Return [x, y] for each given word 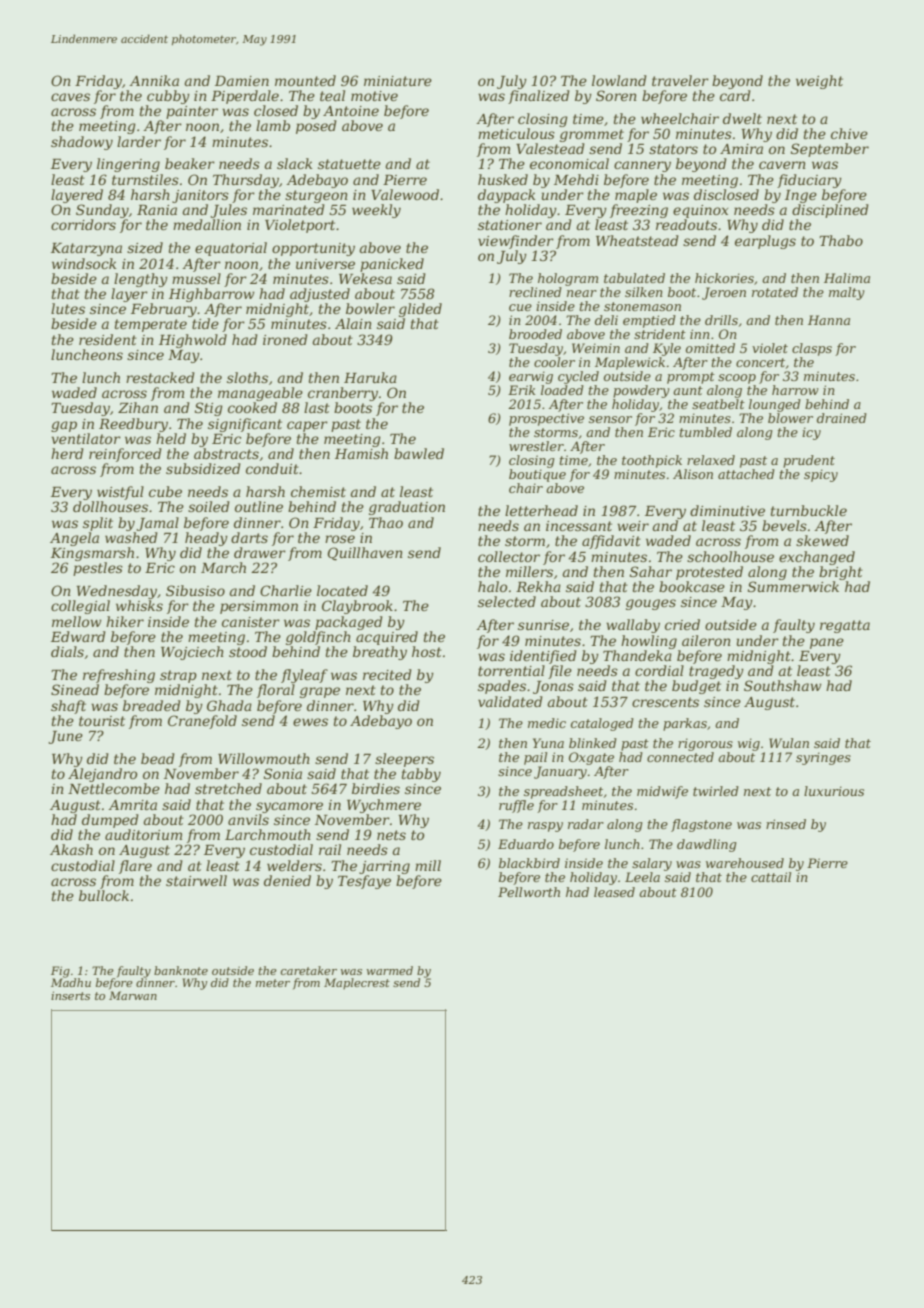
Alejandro [102, 775]
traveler [680, 80]
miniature [398, 81]
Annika [154, 80]
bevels [784, 525]
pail [535, 758]
